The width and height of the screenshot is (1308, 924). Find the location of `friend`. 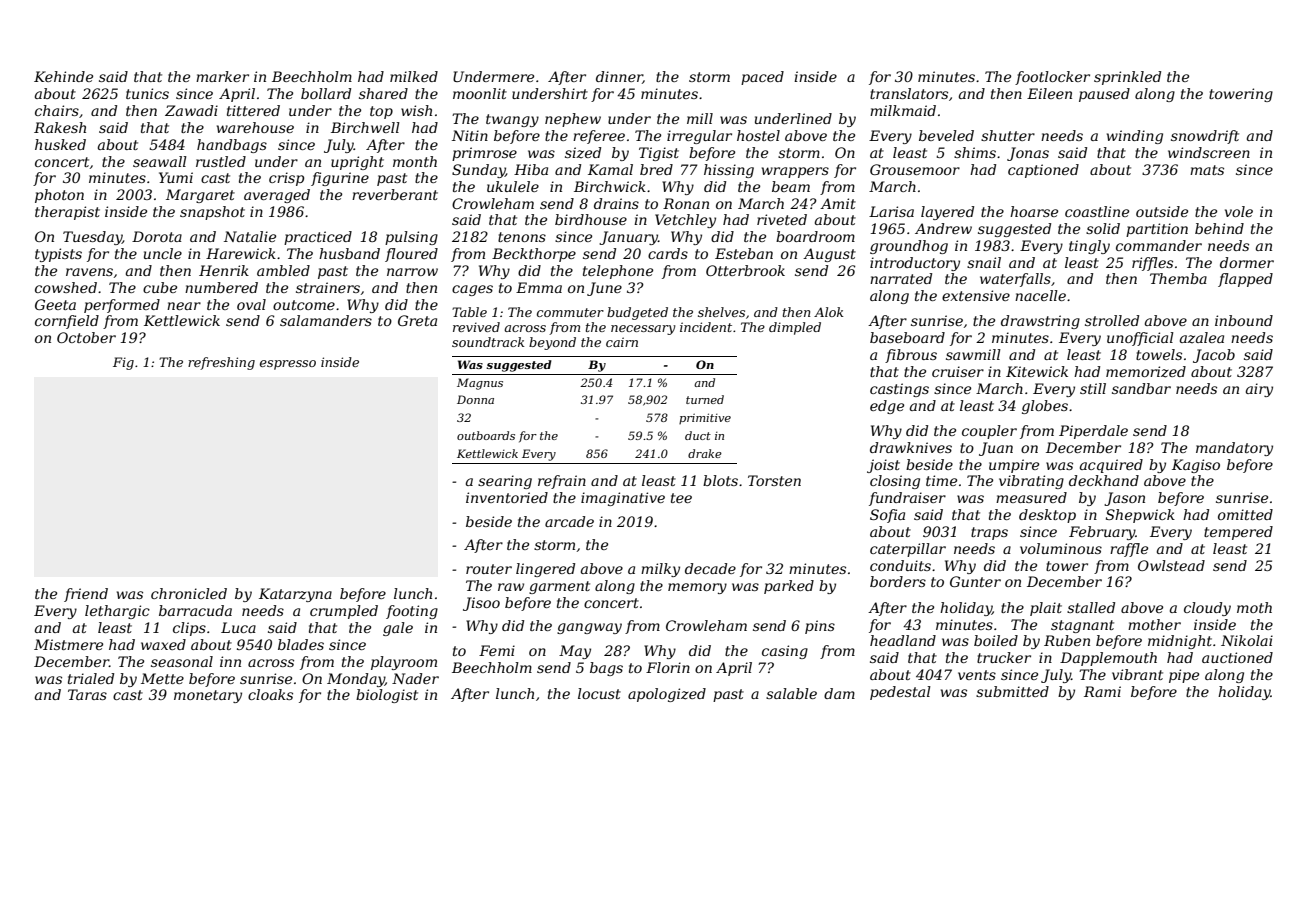

friend is located at coordinates (86, 595).
